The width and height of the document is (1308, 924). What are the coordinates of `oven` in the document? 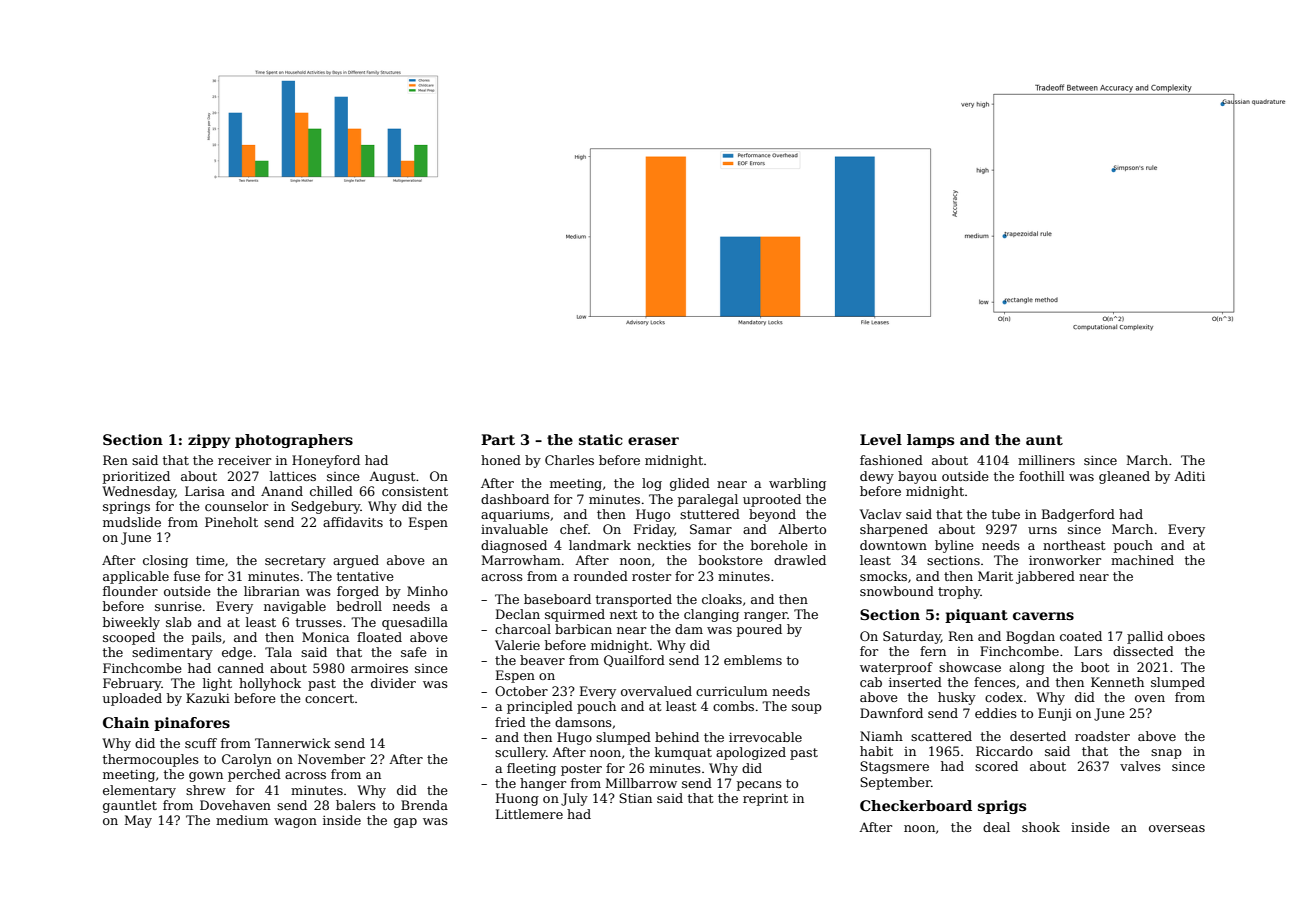 It's located at (1150, 698).
